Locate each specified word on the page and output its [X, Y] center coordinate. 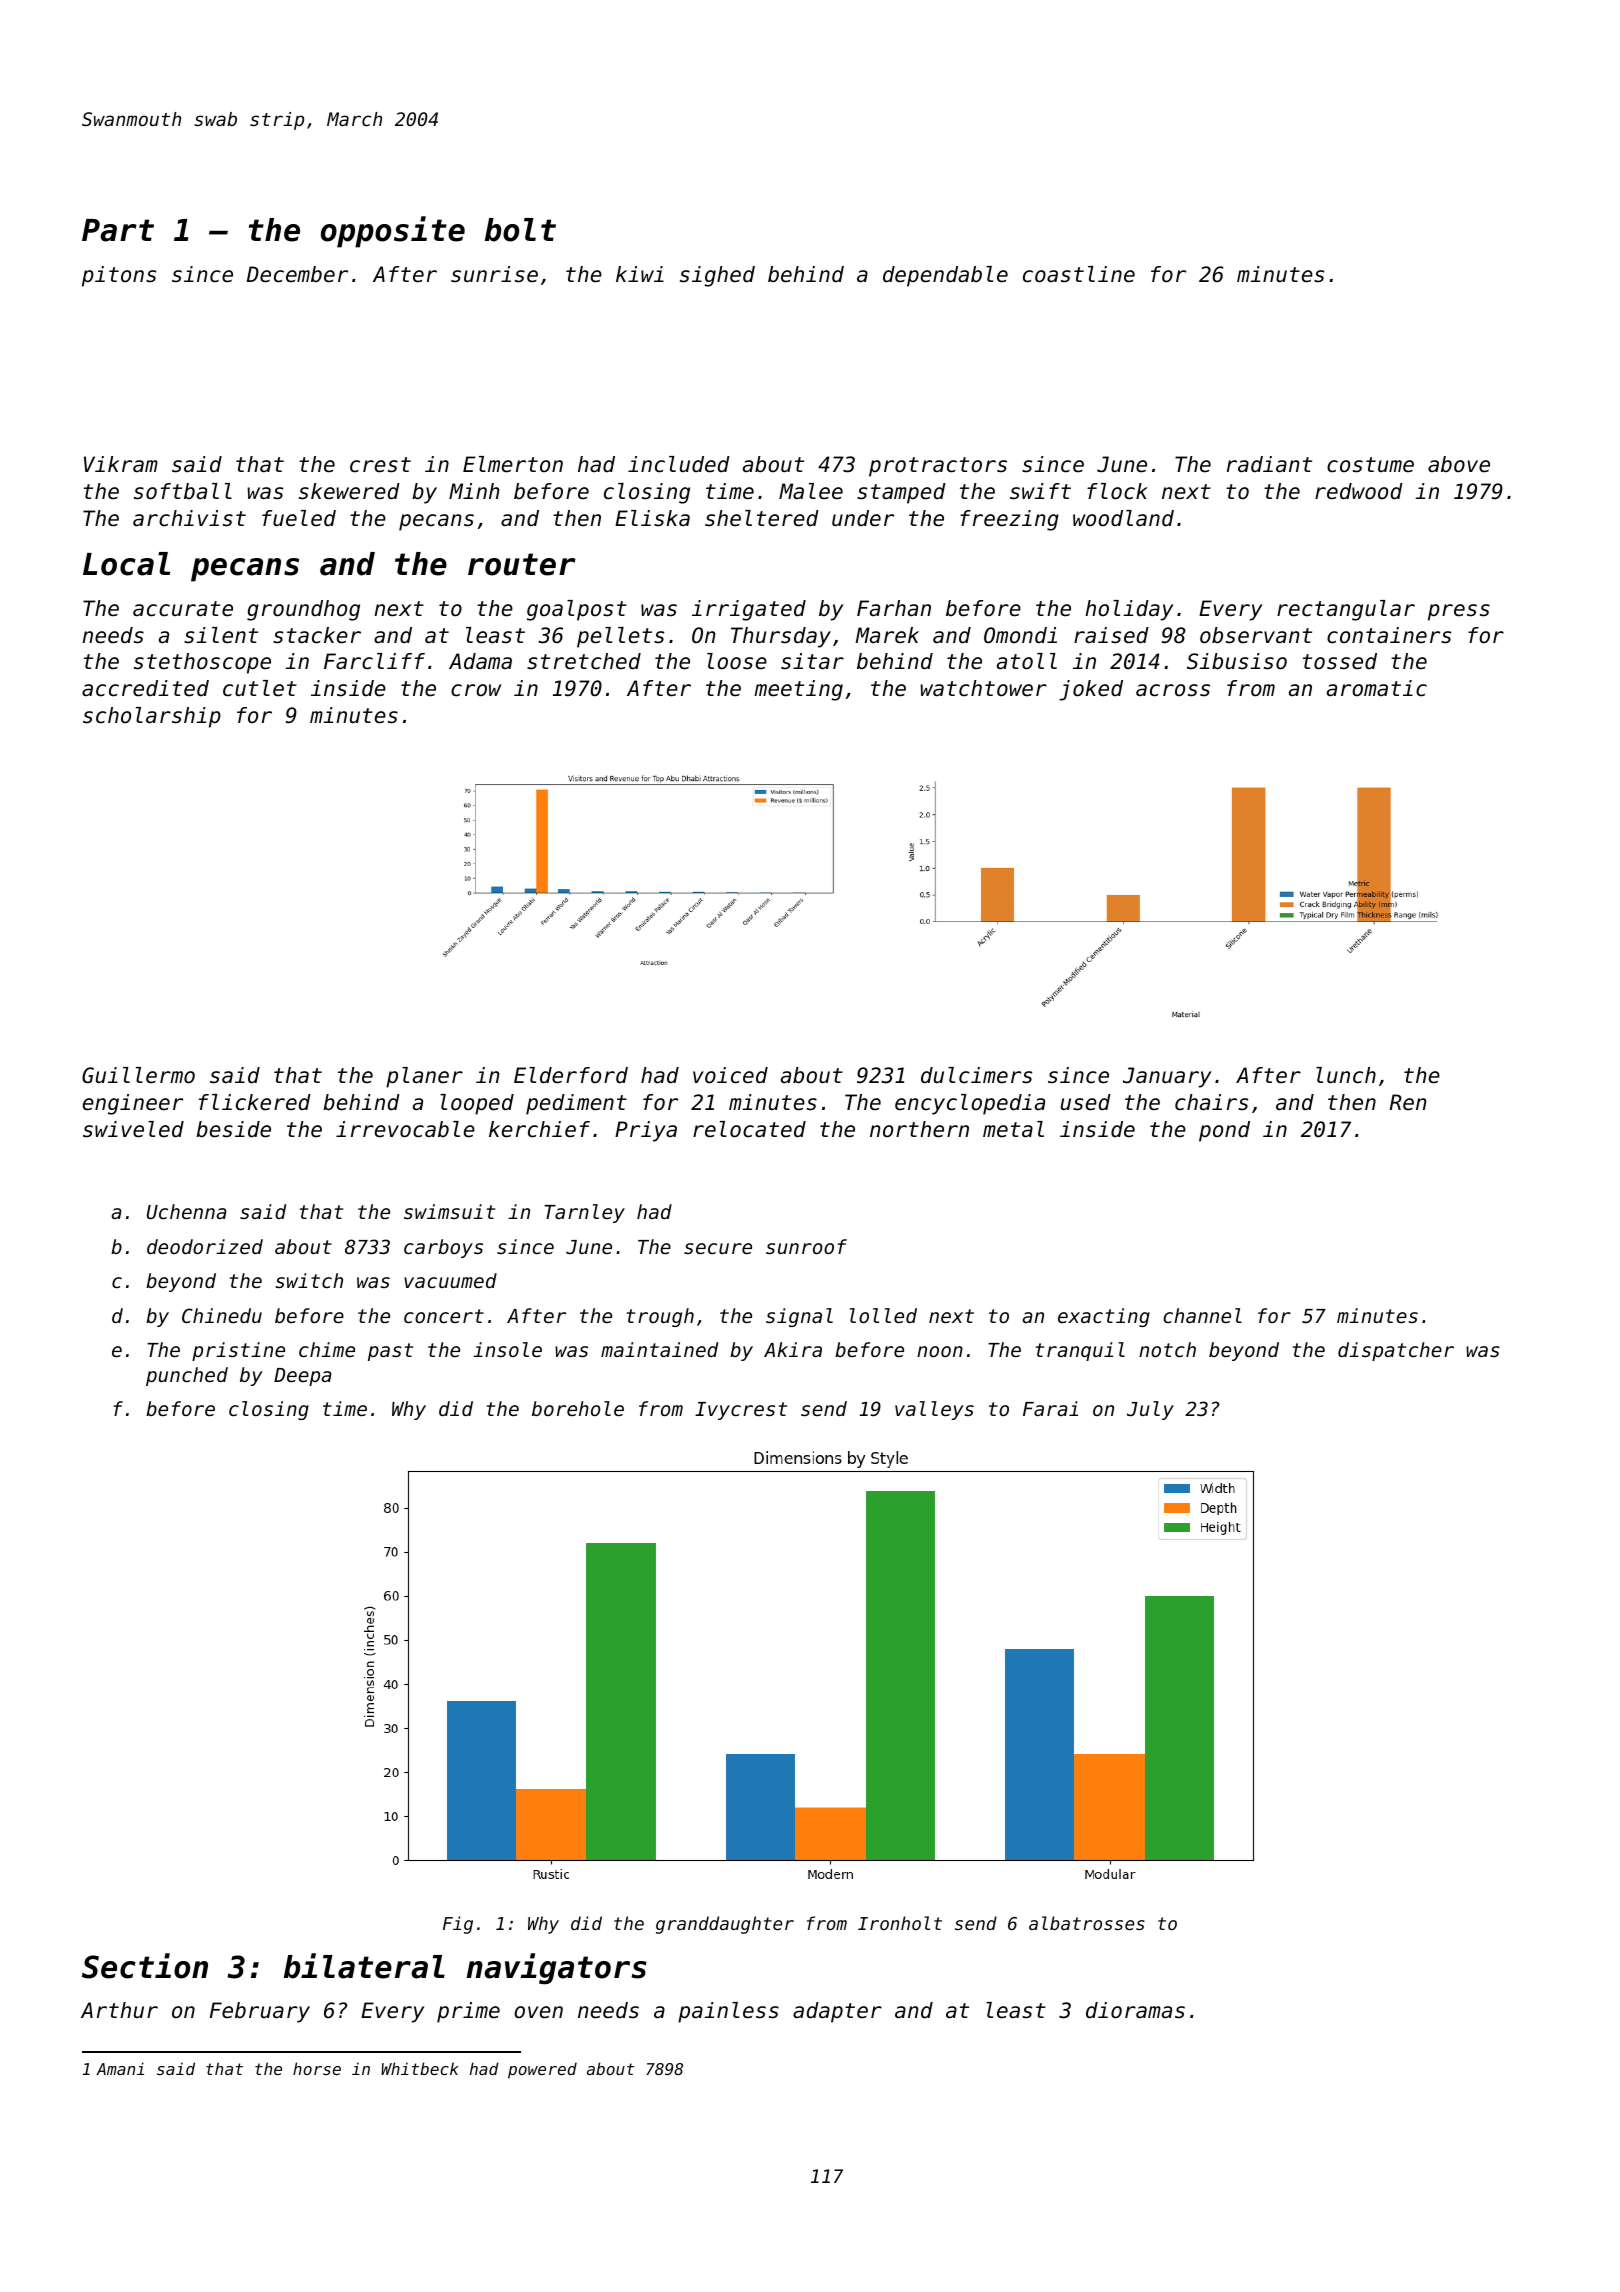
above [1459, 464]
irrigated [749, 610]
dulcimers [976, 1075]
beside [233, 1129]
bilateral [364, 1966]
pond [1224, 1131]
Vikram [121, 464]
